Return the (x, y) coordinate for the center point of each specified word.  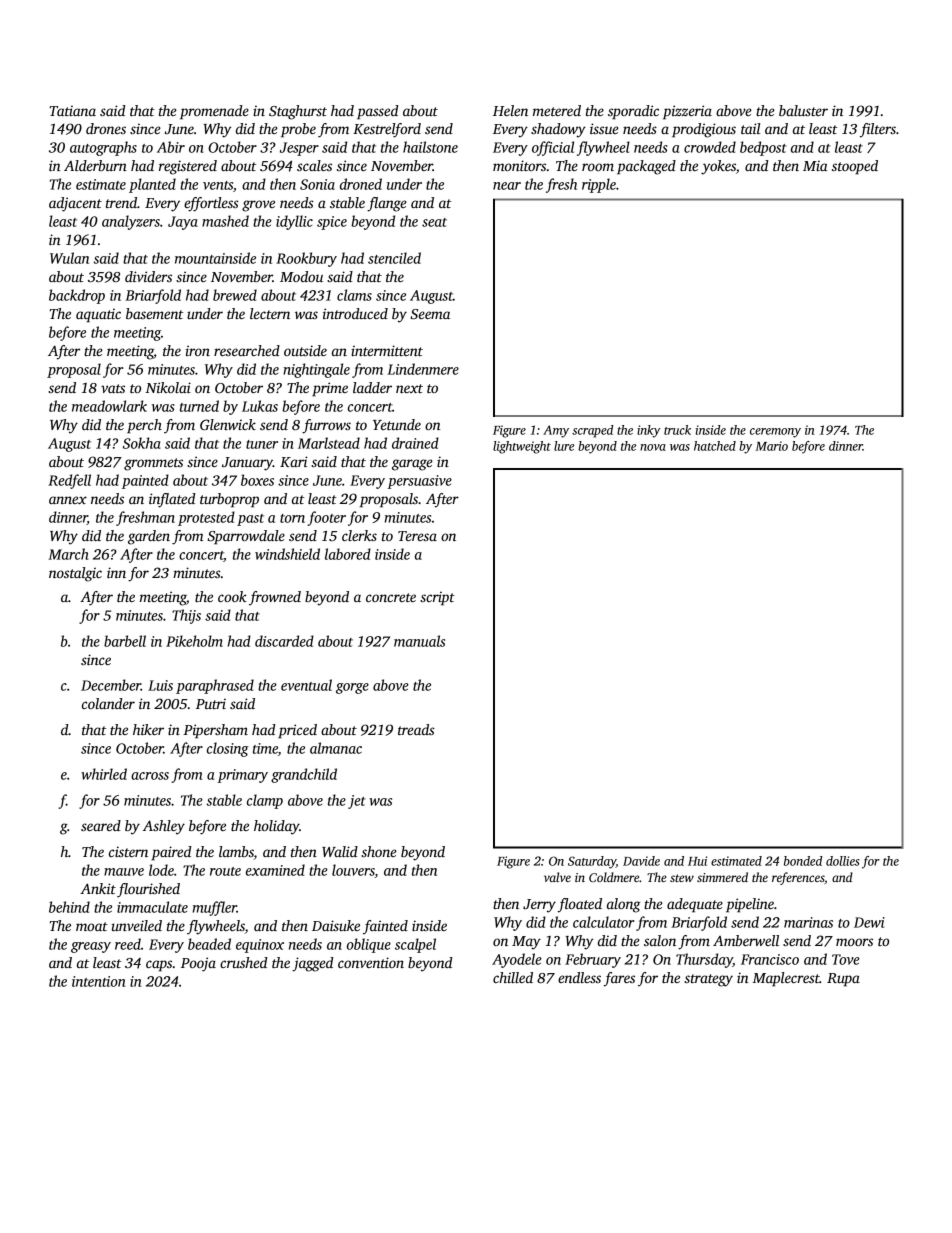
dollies (843, 861)
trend (121, 202)
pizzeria (687, 112)
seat (434, 222)
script (437, 598)
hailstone (430, 147)
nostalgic (75, 574)
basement (154, 313)
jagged (312, 964)
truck (677, 430)
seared (101, 825)
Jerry (539, 906)
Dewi (869, 922)
